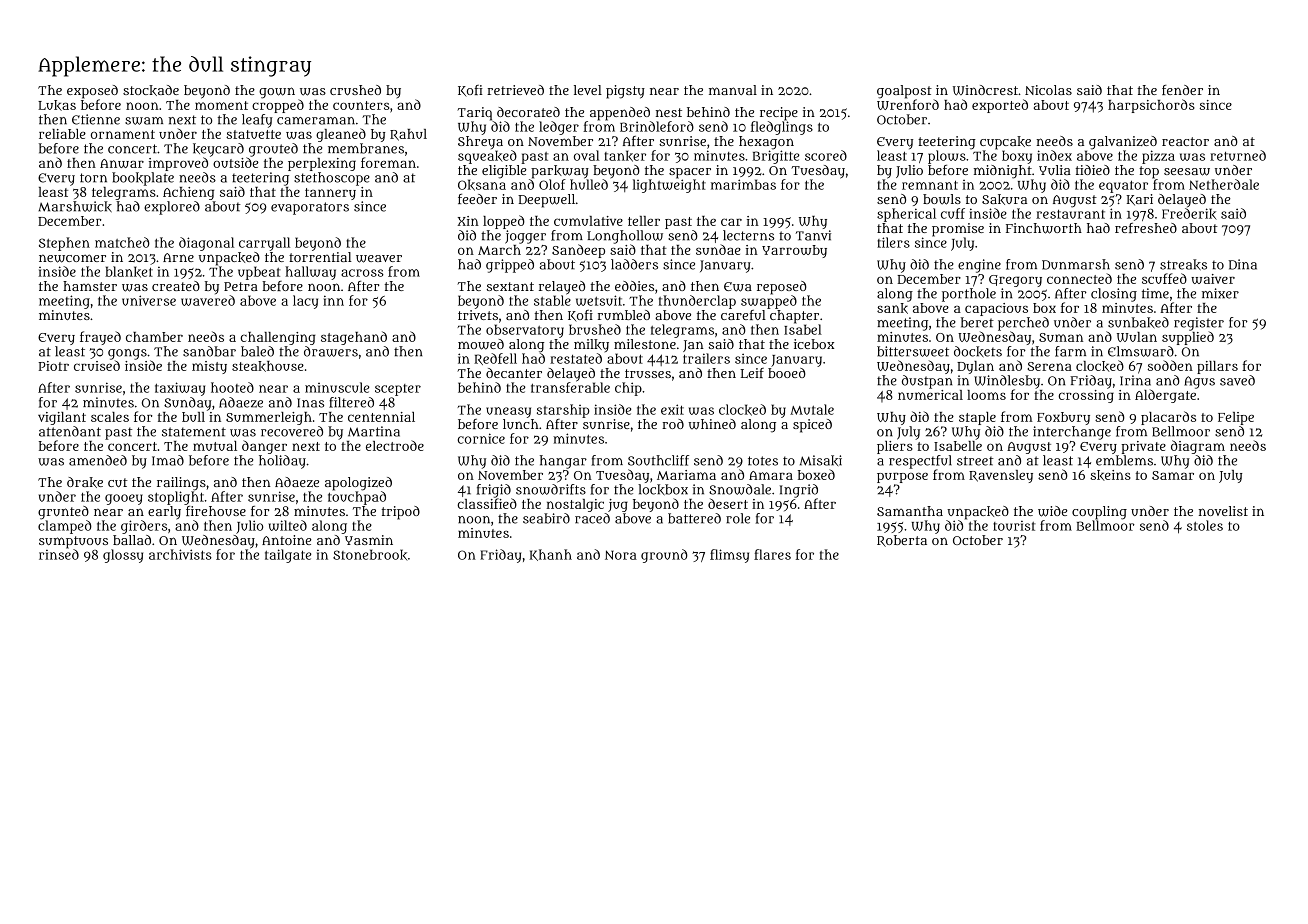  Describe the element at coordinates (480, 142) in the screenshot. I see `Shreya` at that location.
